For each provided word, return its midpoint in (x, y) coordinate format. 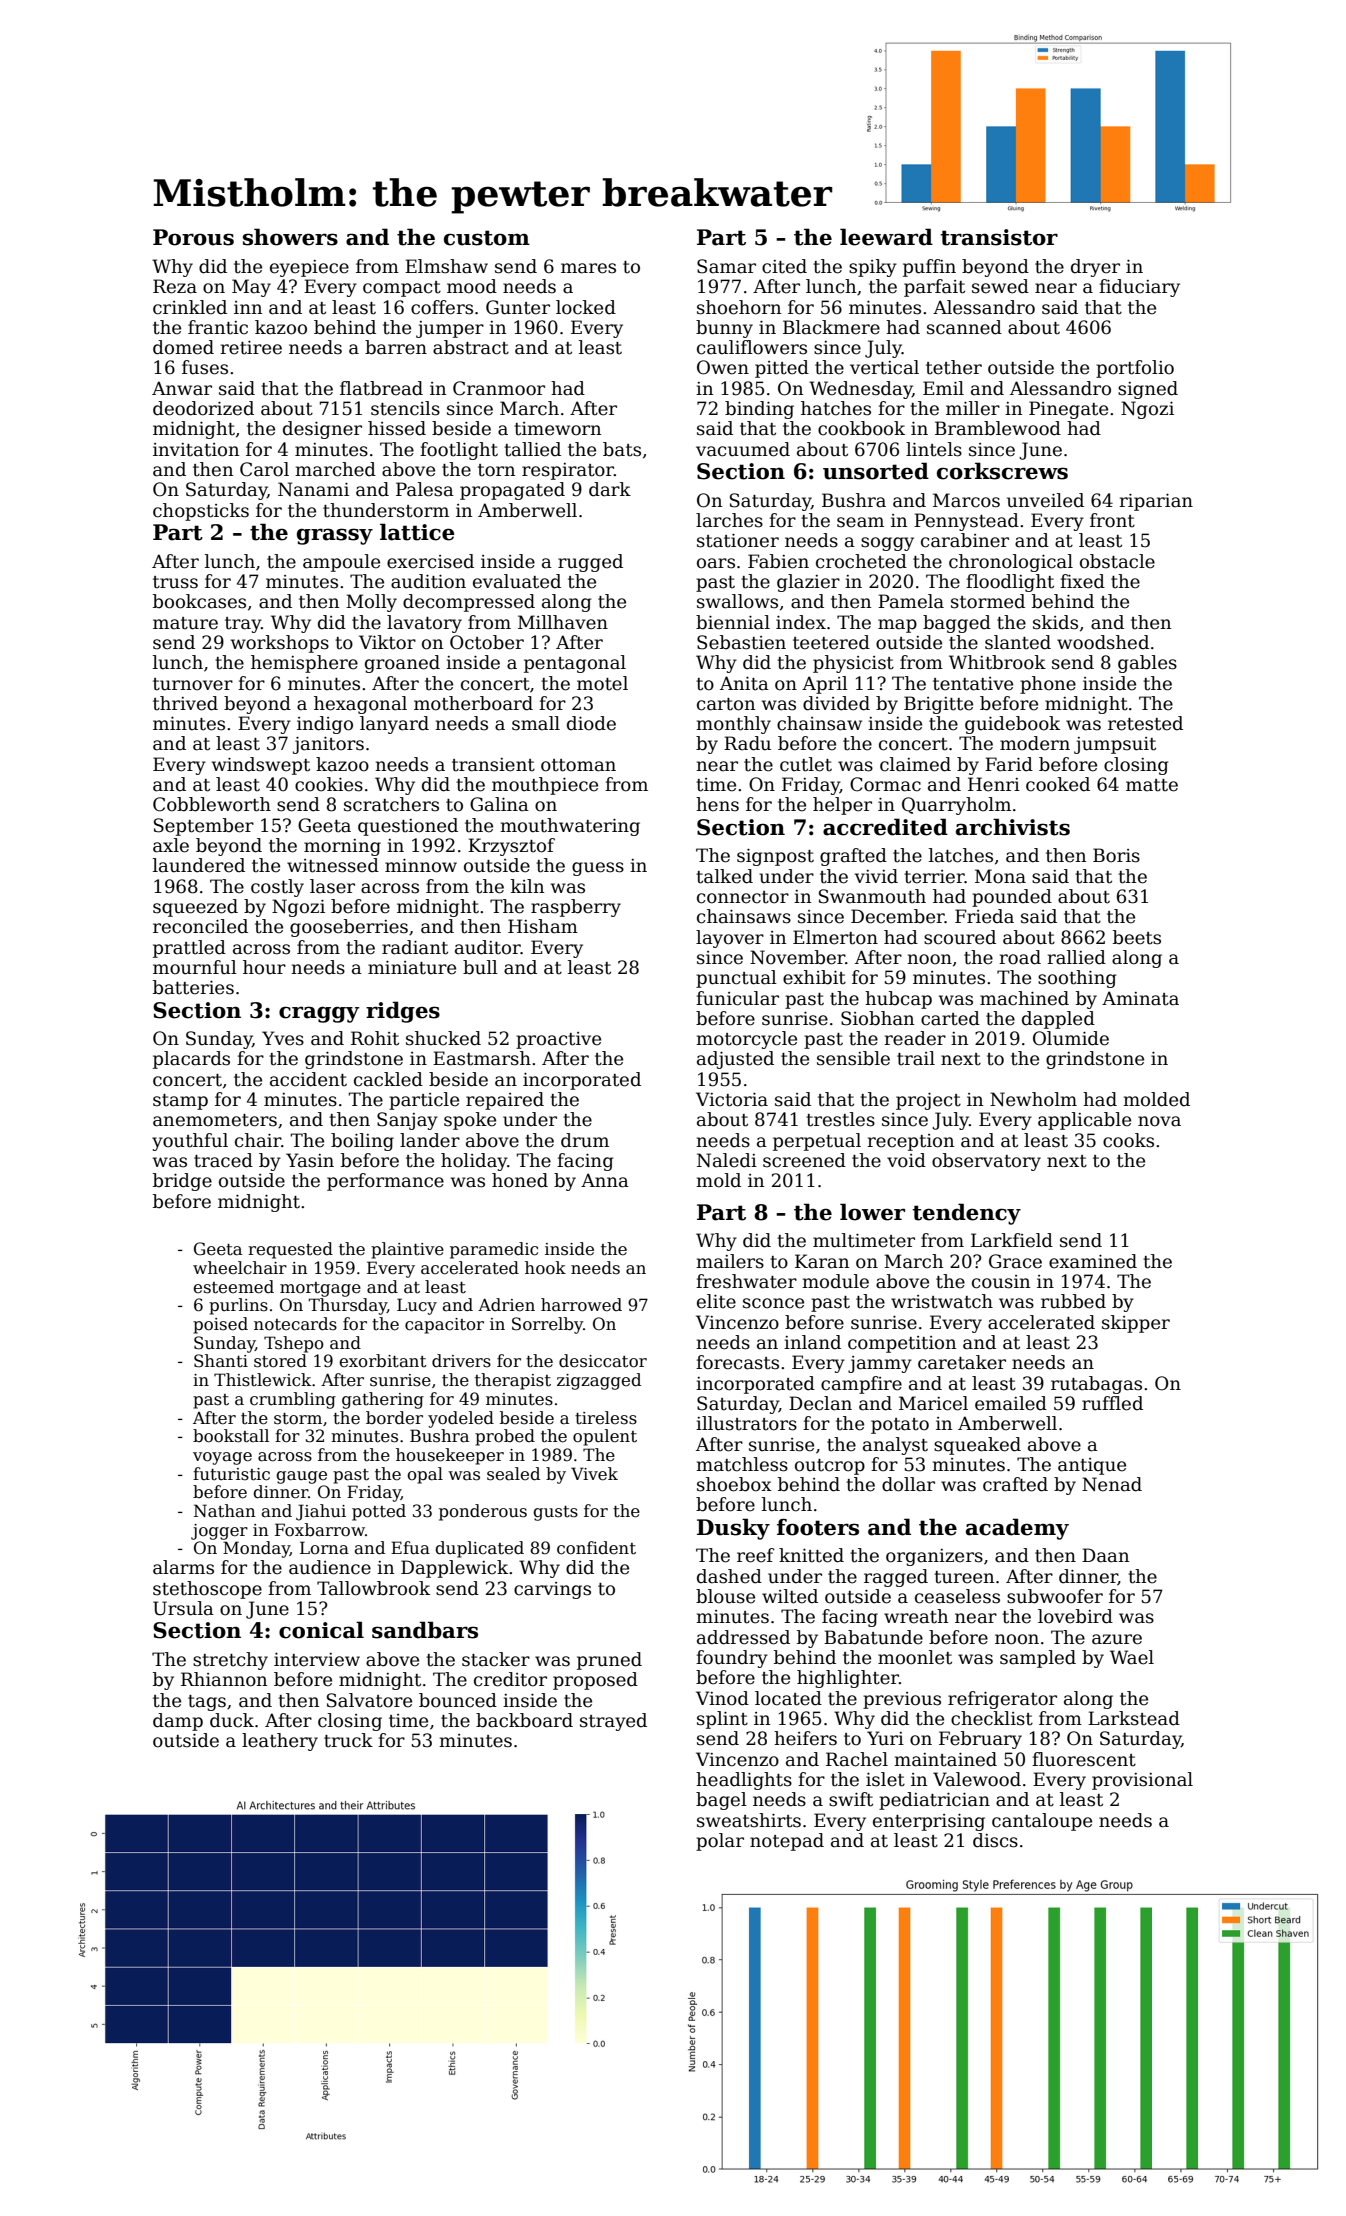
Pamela (911, 601)
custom (487, 238)
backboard (524, 1720)
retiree (251, 348)
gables (1147, 664)
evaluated (517, 581)
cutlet (806, 764)
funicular (737, 998)
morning (342, 847)
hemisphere (304, 664)
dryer (1095, 268)
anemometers (215, 1120)
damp (178, 1722)
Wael (1132, 1657)
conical (321, 1630)
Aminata (1140, 998)
